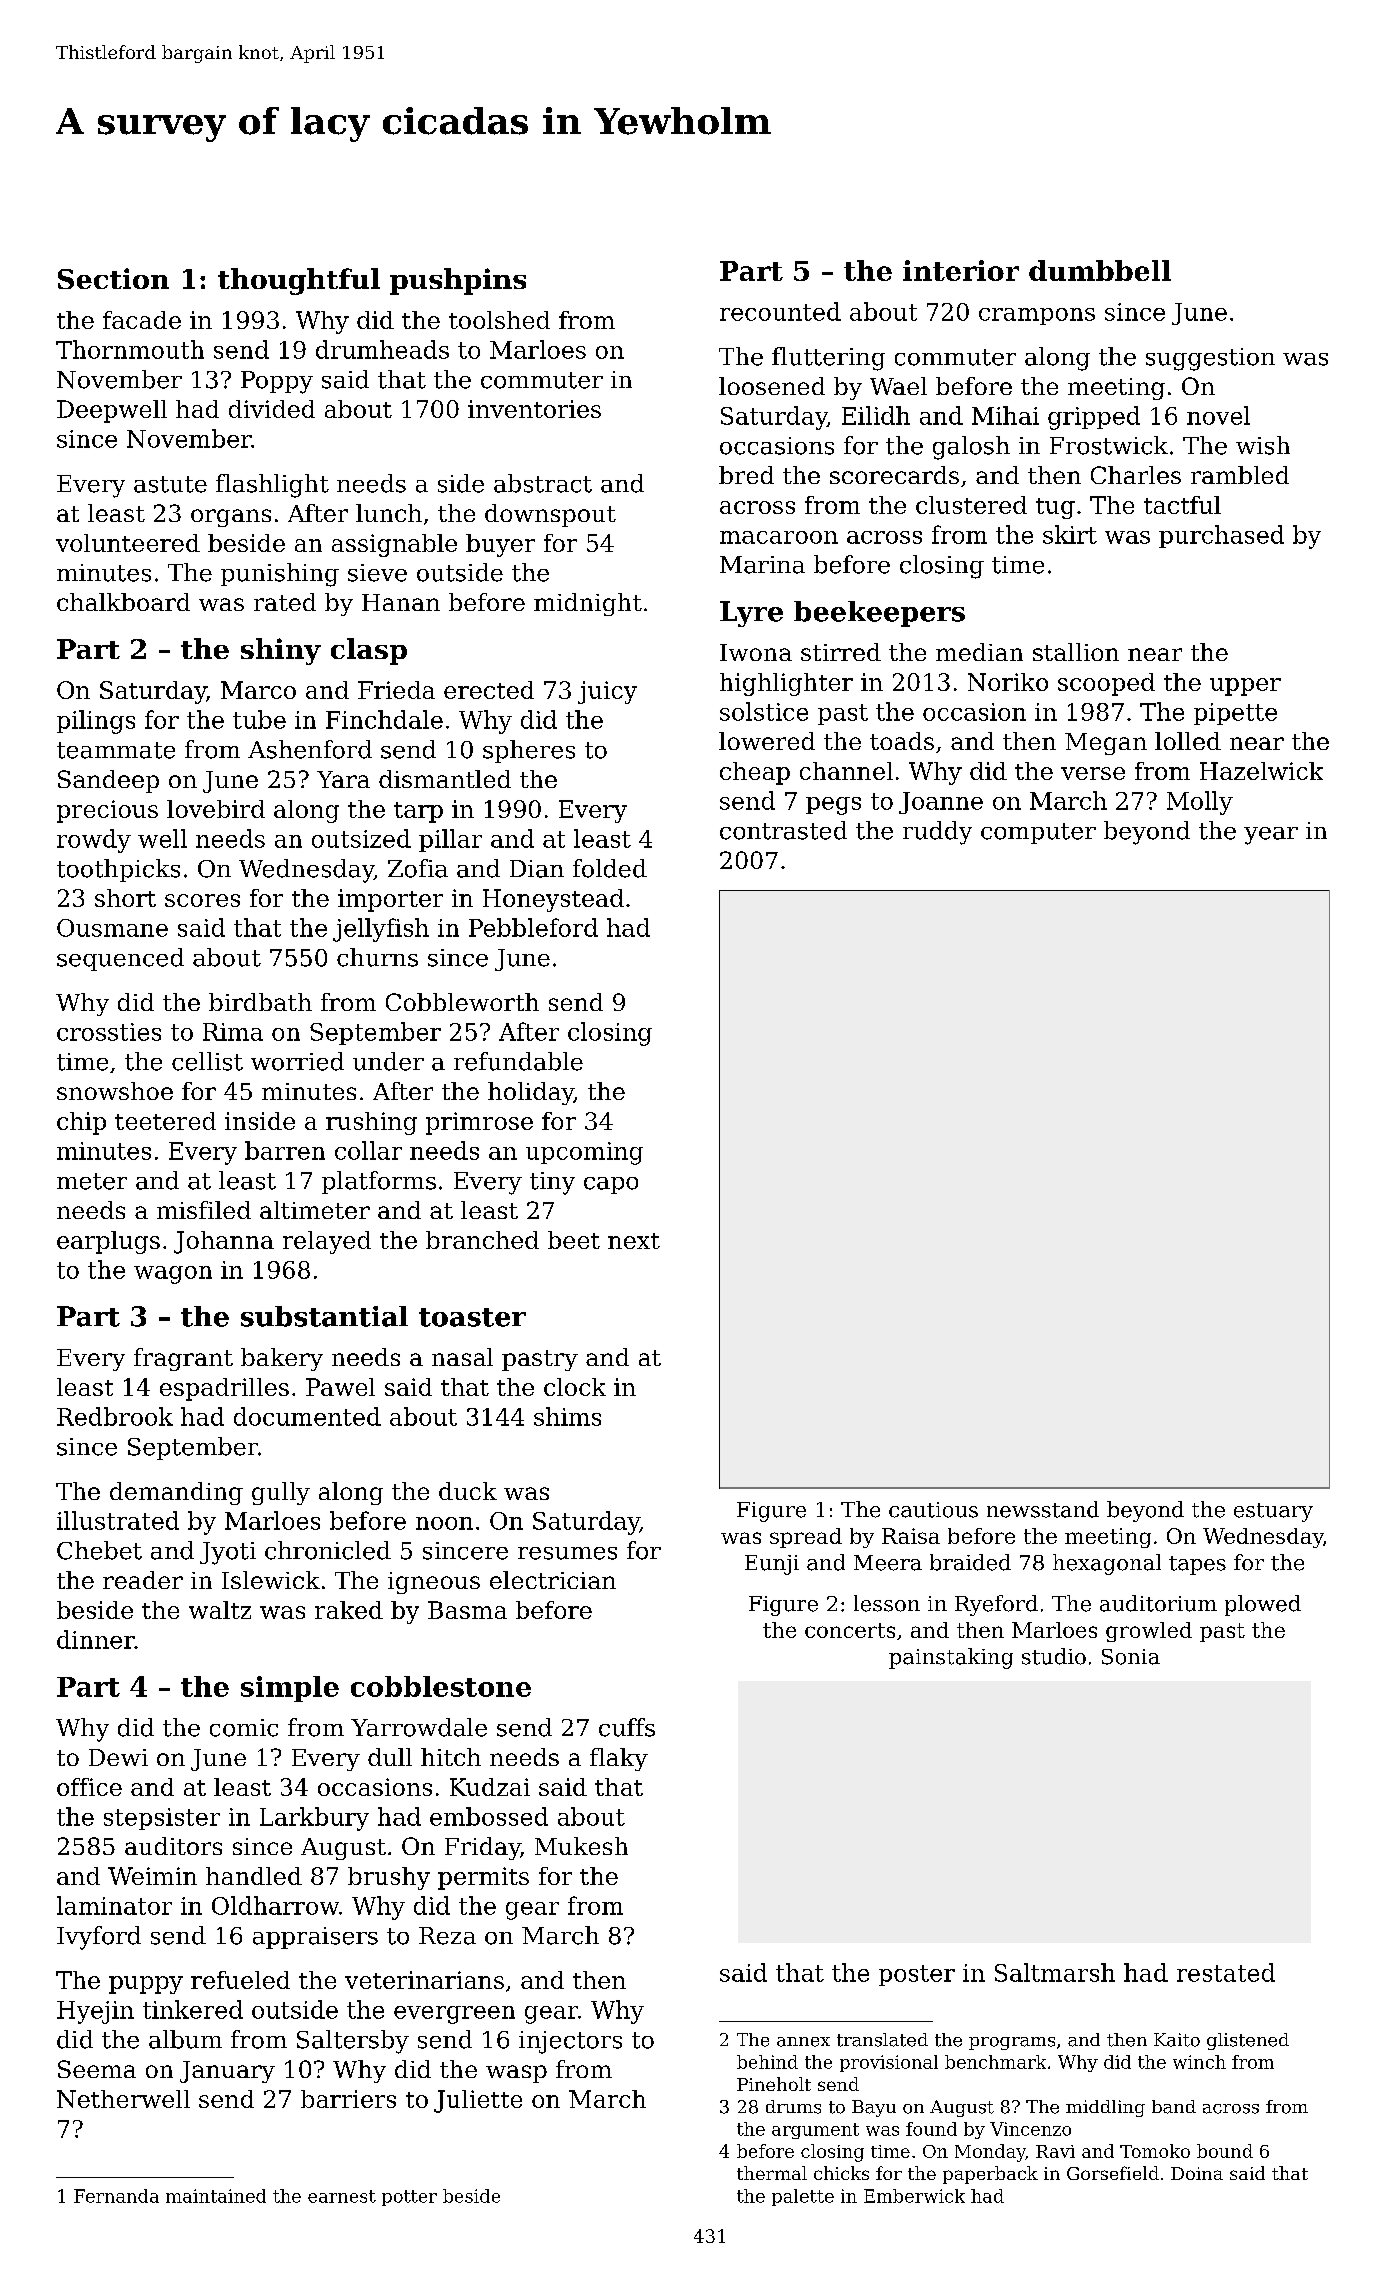  Describe the element at coordinates (751, 614) in the screenshot. I see `Lyre` at that location.
